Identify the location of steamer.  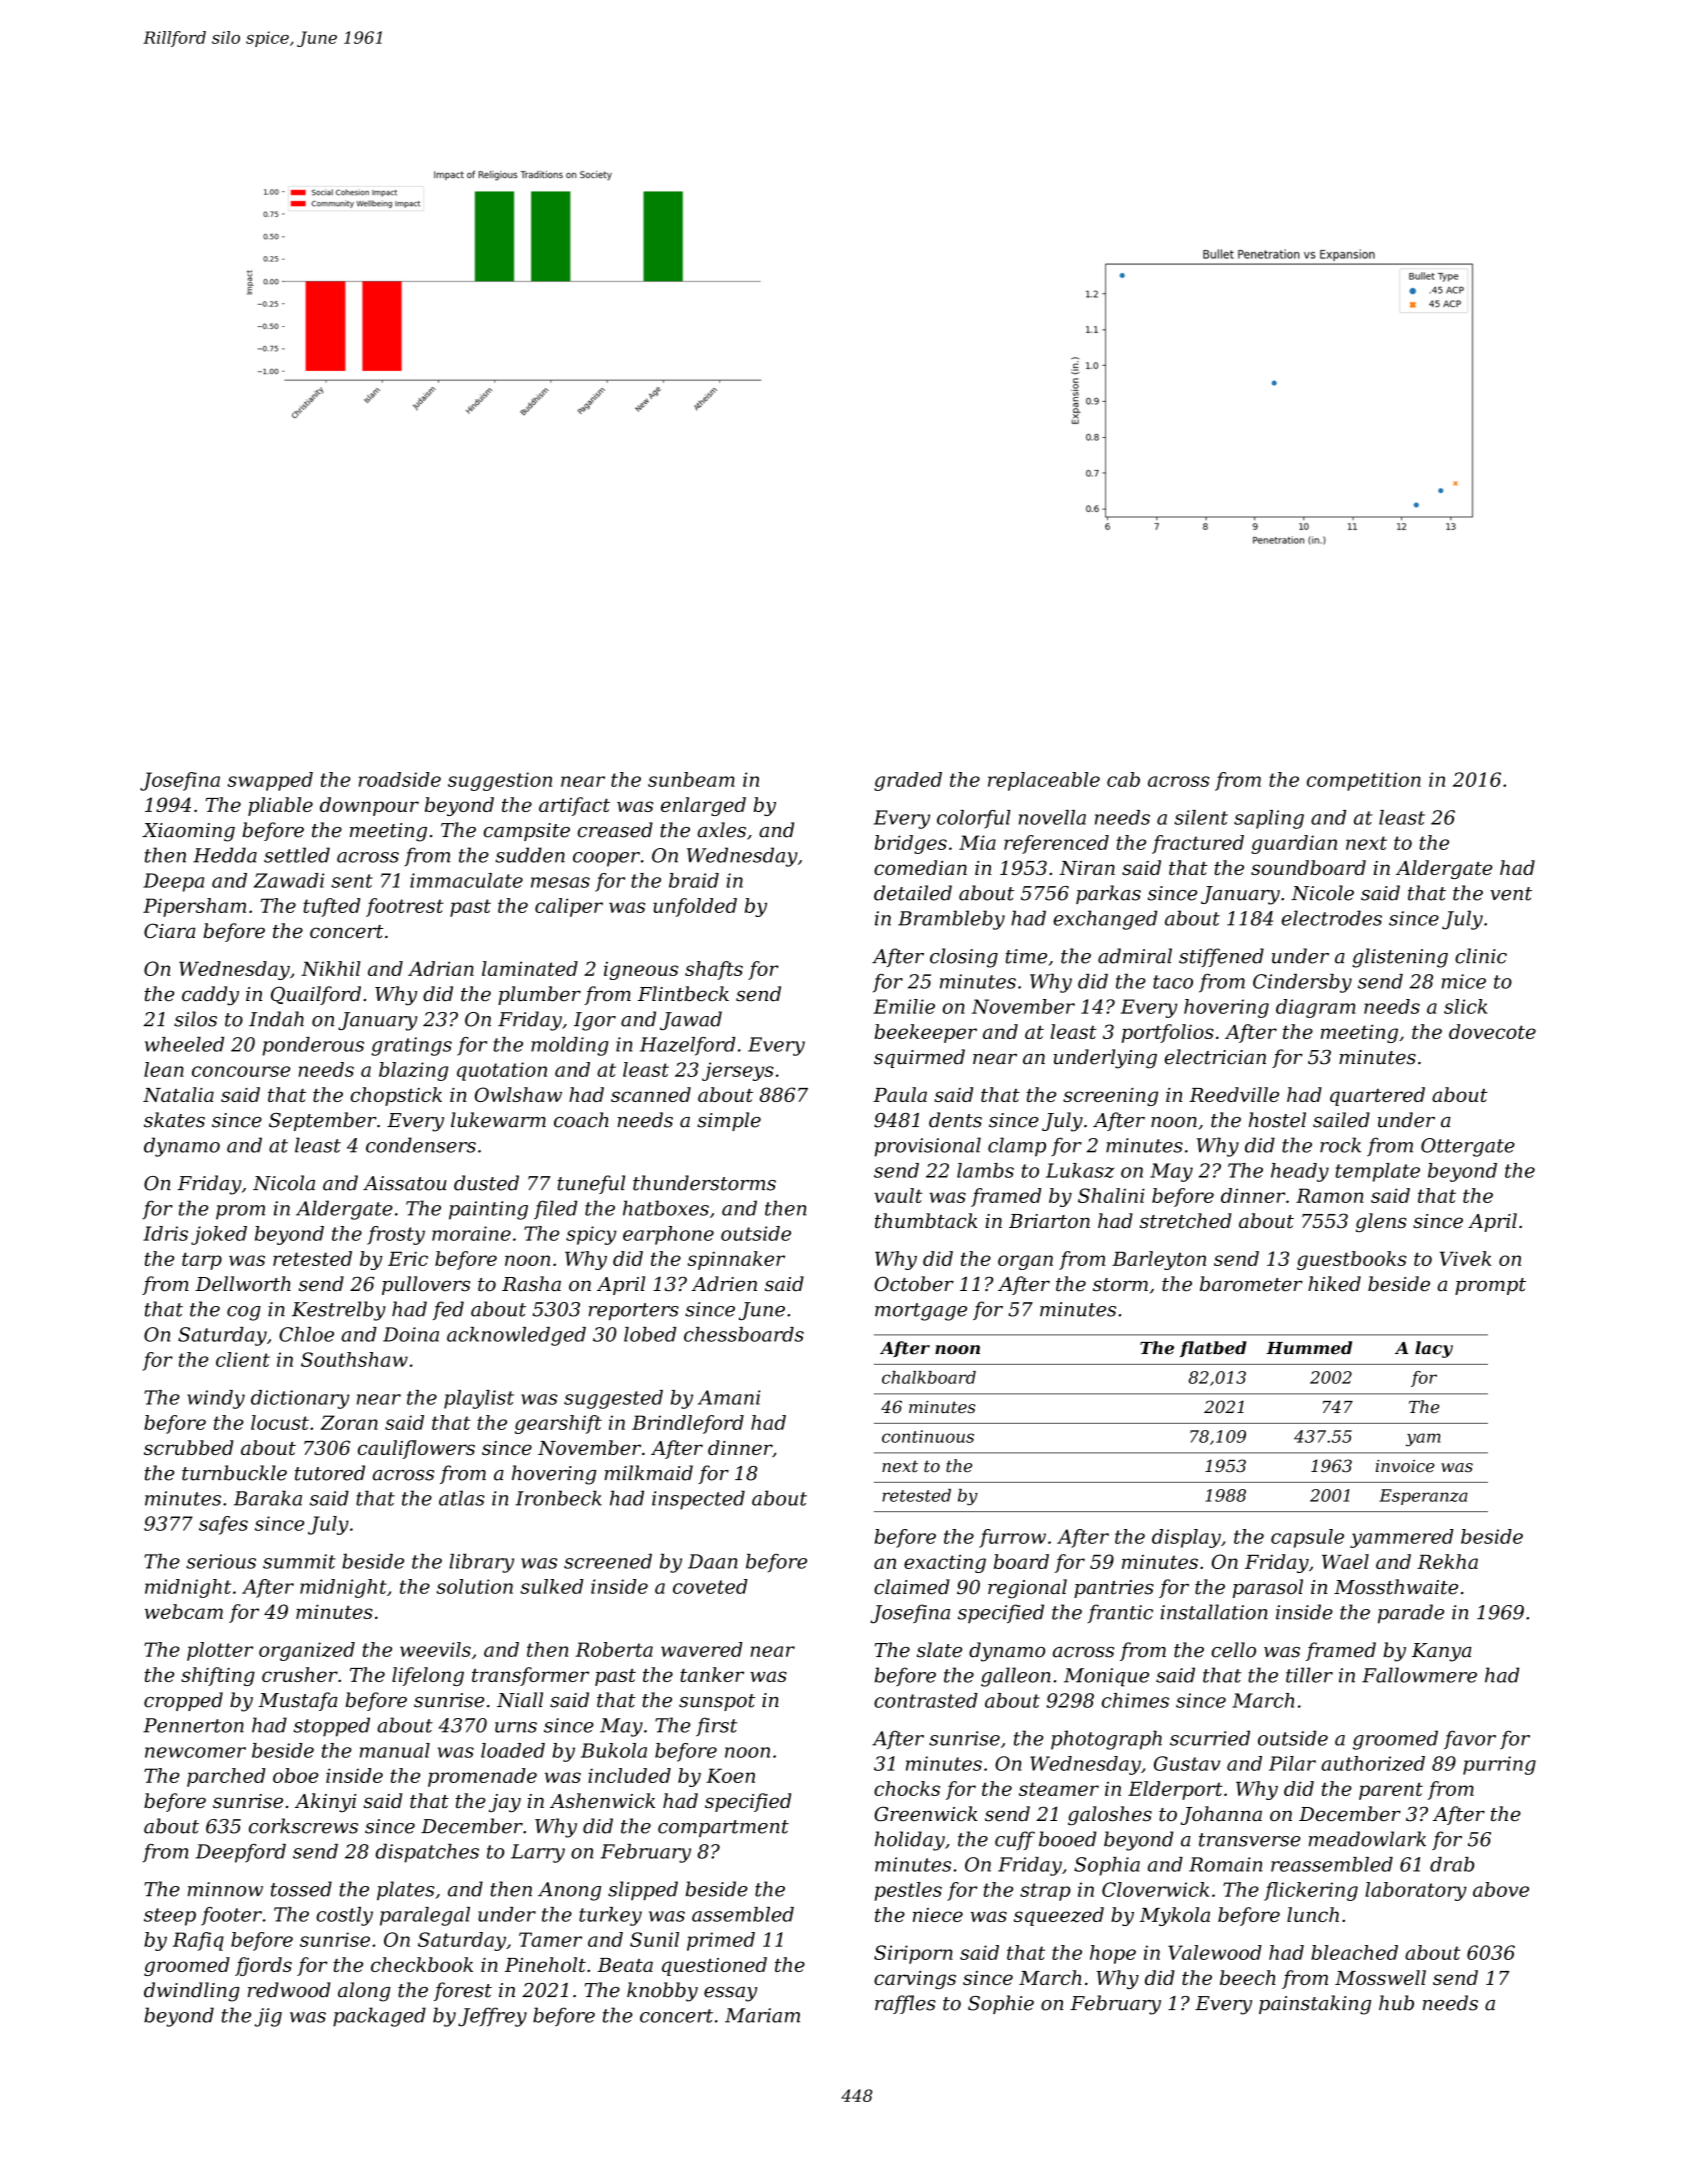
(1059, 1789).
